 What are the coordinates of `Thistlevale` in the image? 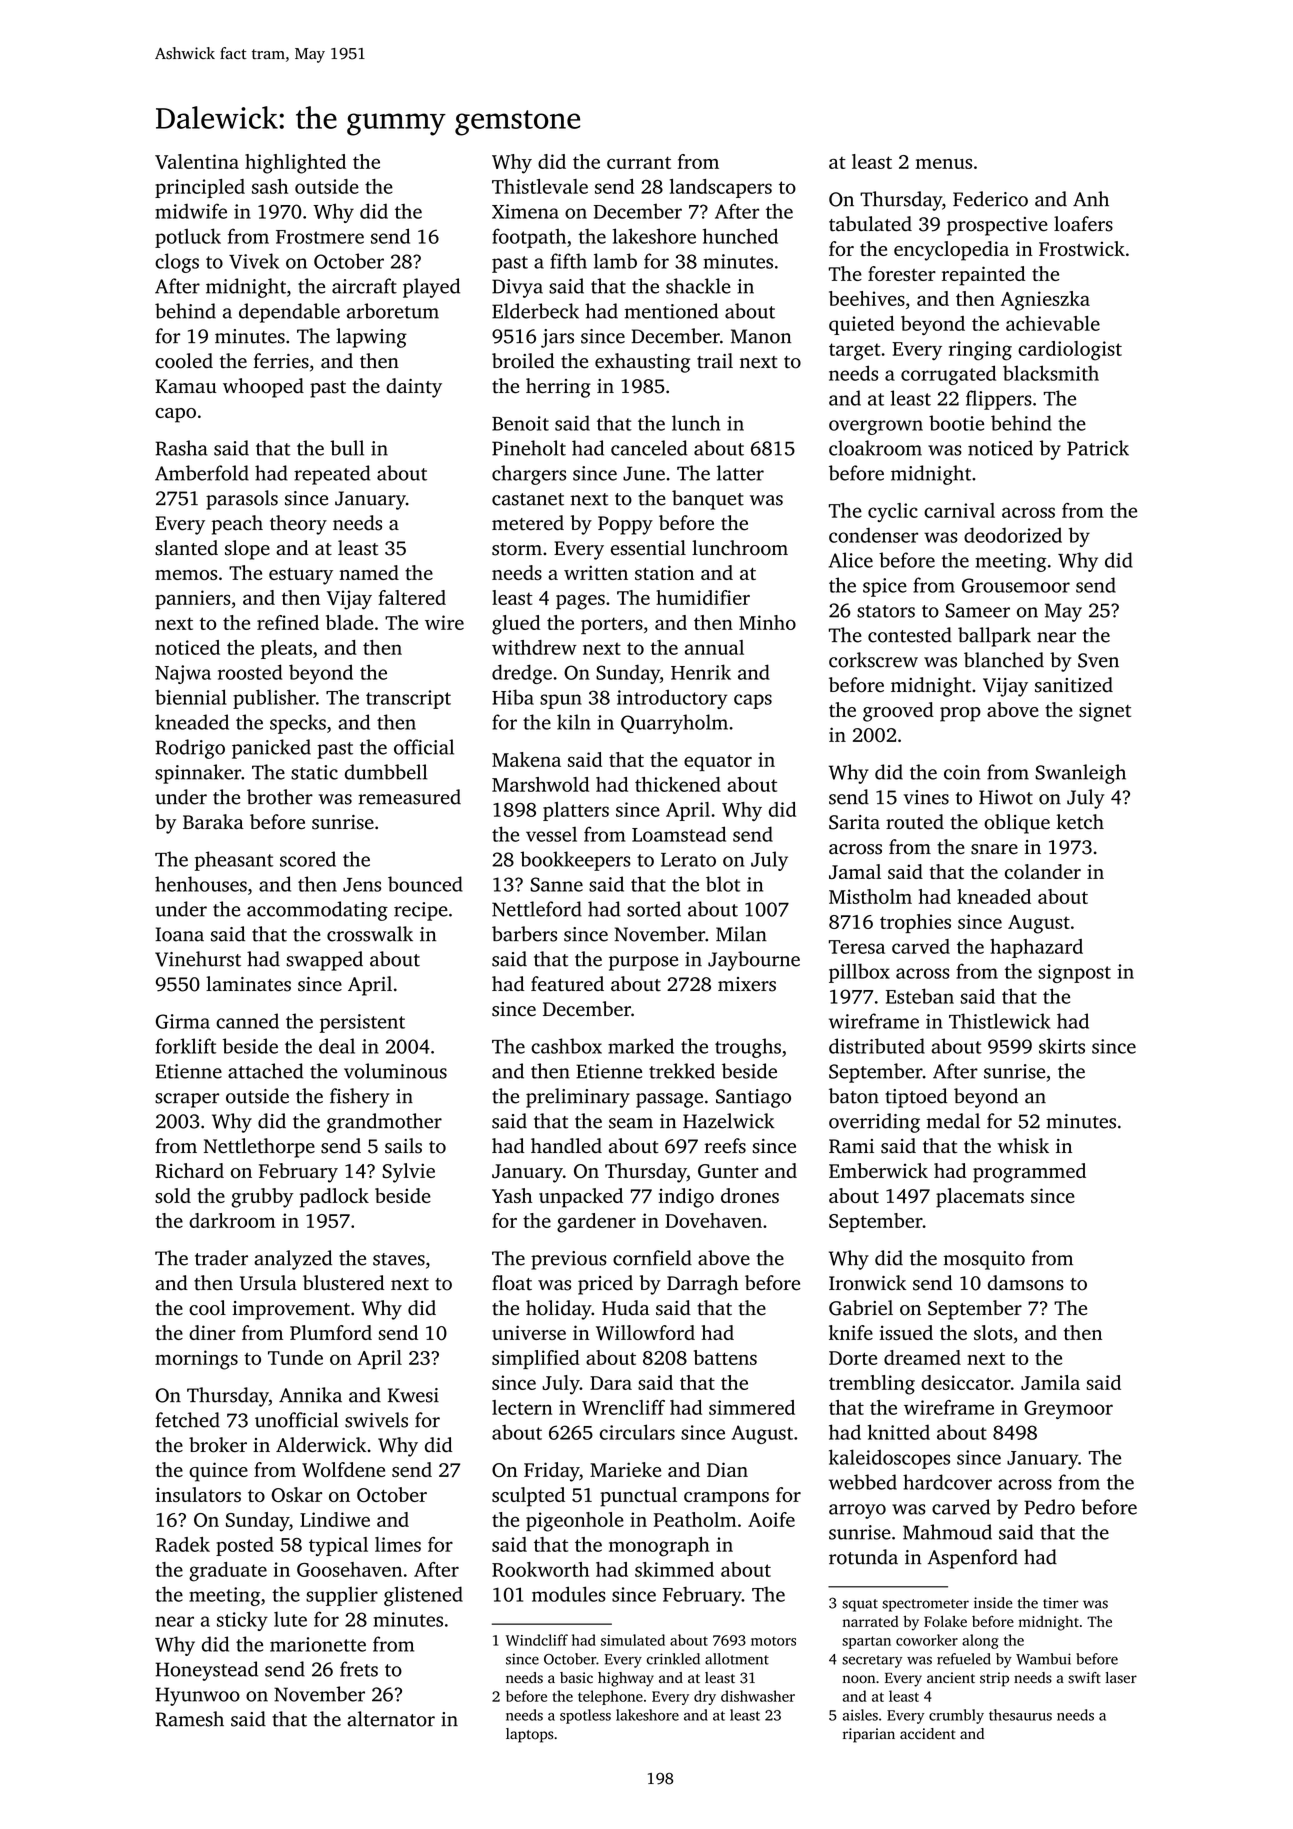 It's located at (540, 186).
